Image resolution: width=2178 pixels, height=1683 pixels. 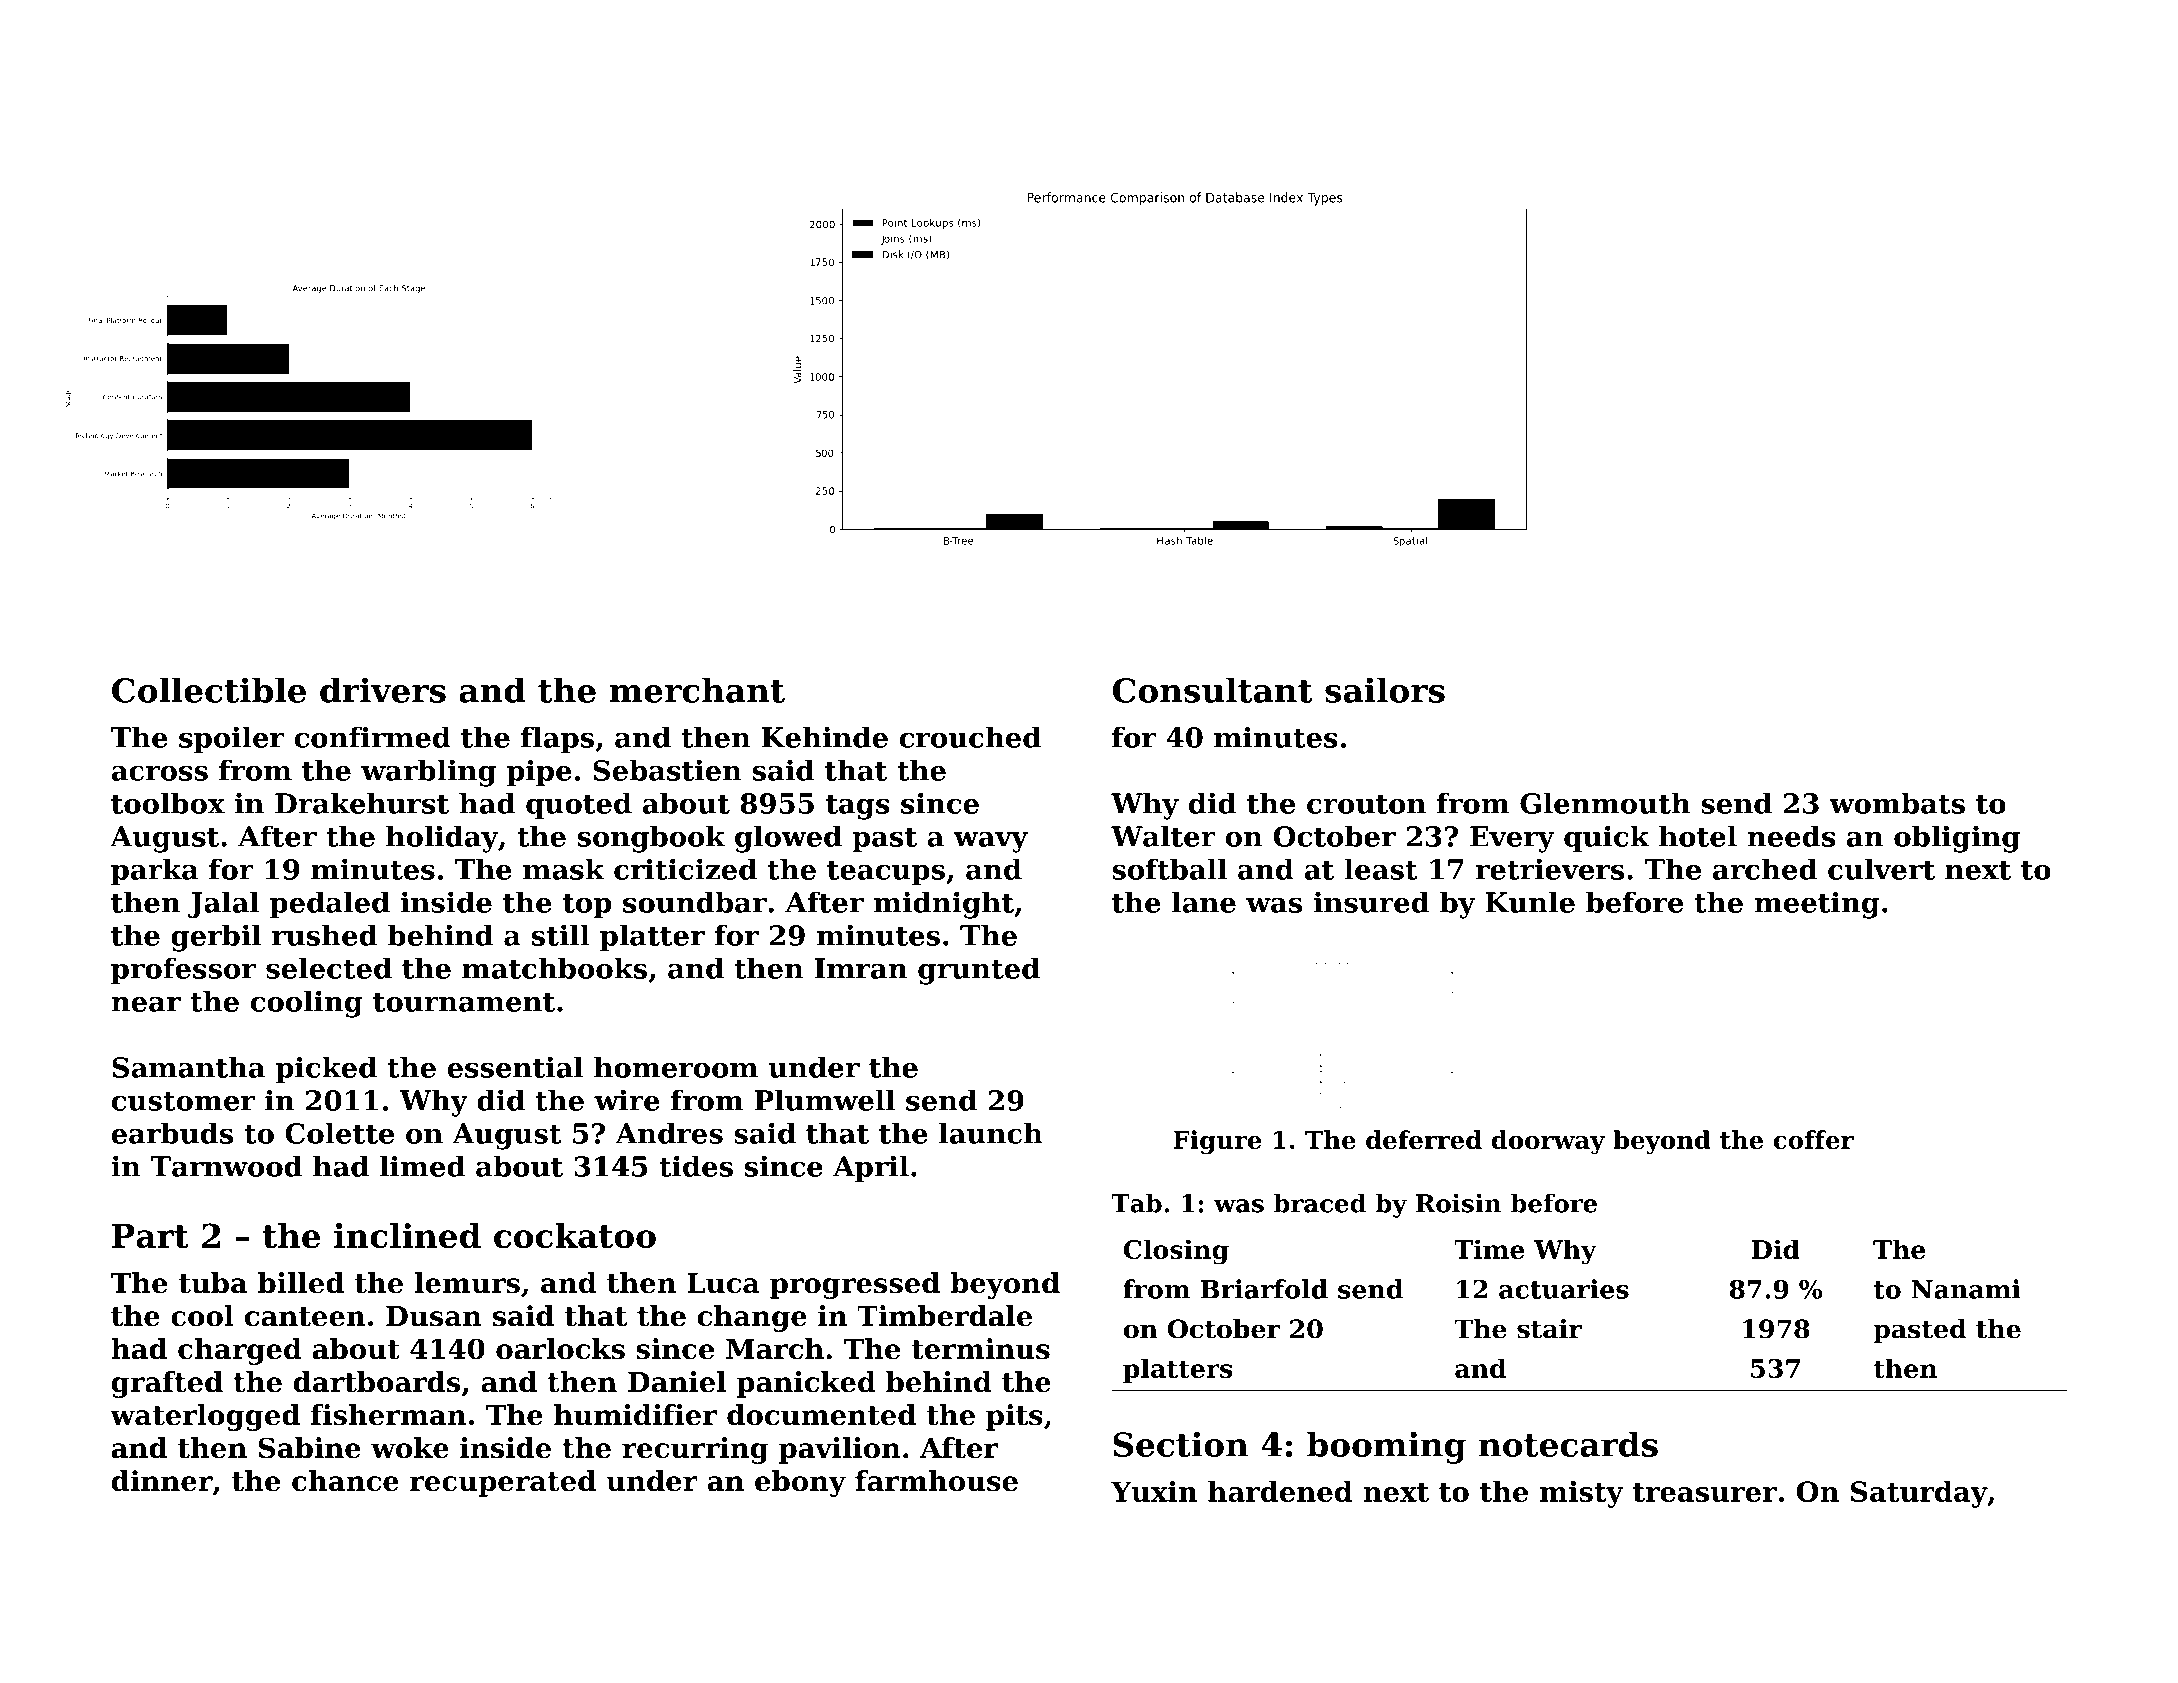 I want to click on dinner, so click(x=162, y=1481).
